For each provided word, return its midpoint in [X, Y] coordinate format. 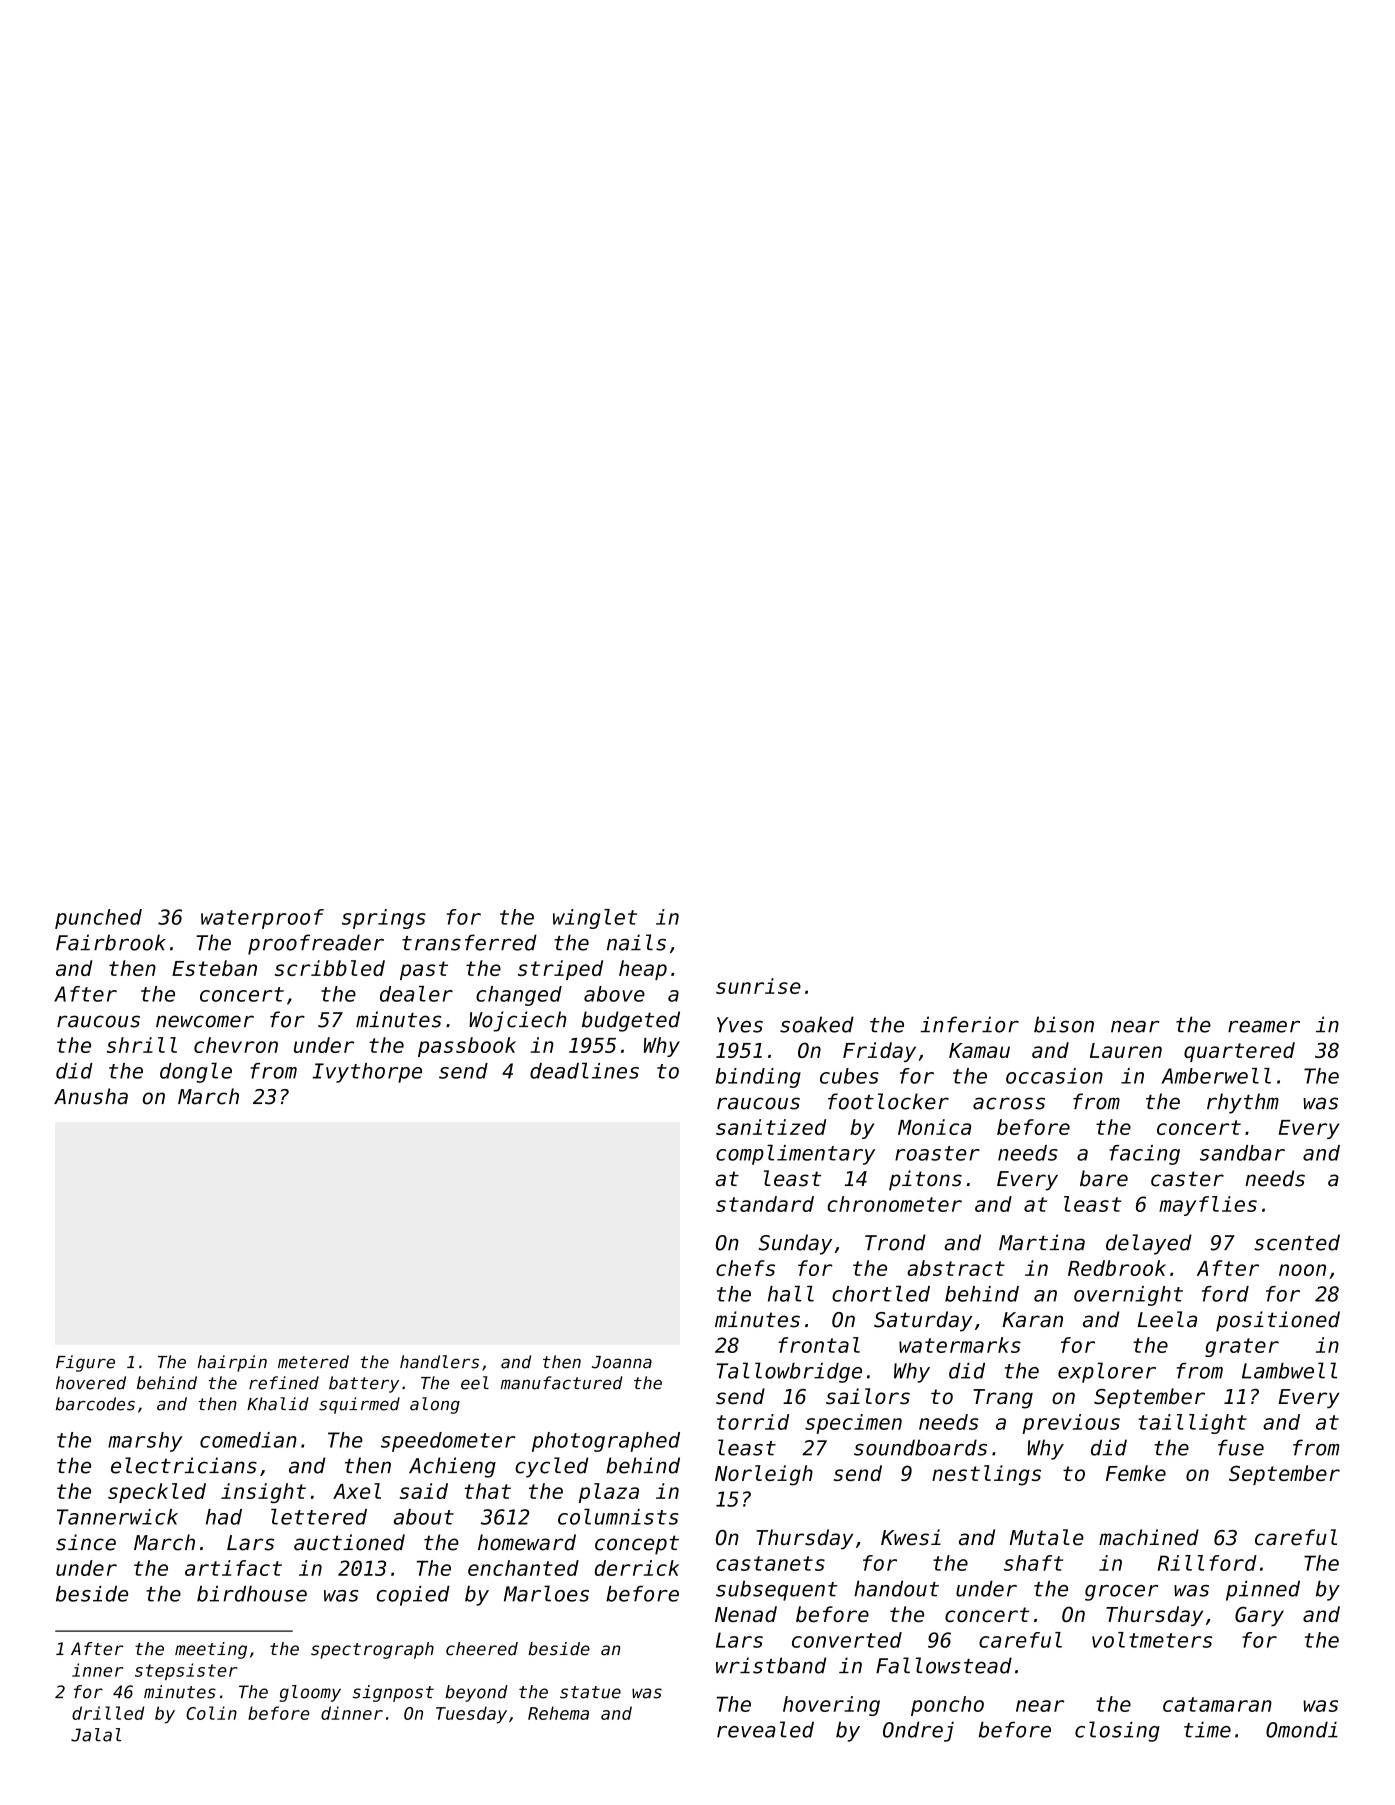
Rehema [558, 1713]
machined [1149, 1537]
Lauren [1126, 1050]
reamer [1264, 1026]
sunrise [758, 986]
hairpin [232, 1363]
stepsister [186, 1671]
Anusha [91, 1096]
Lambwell [1289, 1370]
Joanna [622, 1362]
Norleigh [764, 1475]
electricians [184, 1465]
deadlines [584, 1070]
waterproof [262, 919]
